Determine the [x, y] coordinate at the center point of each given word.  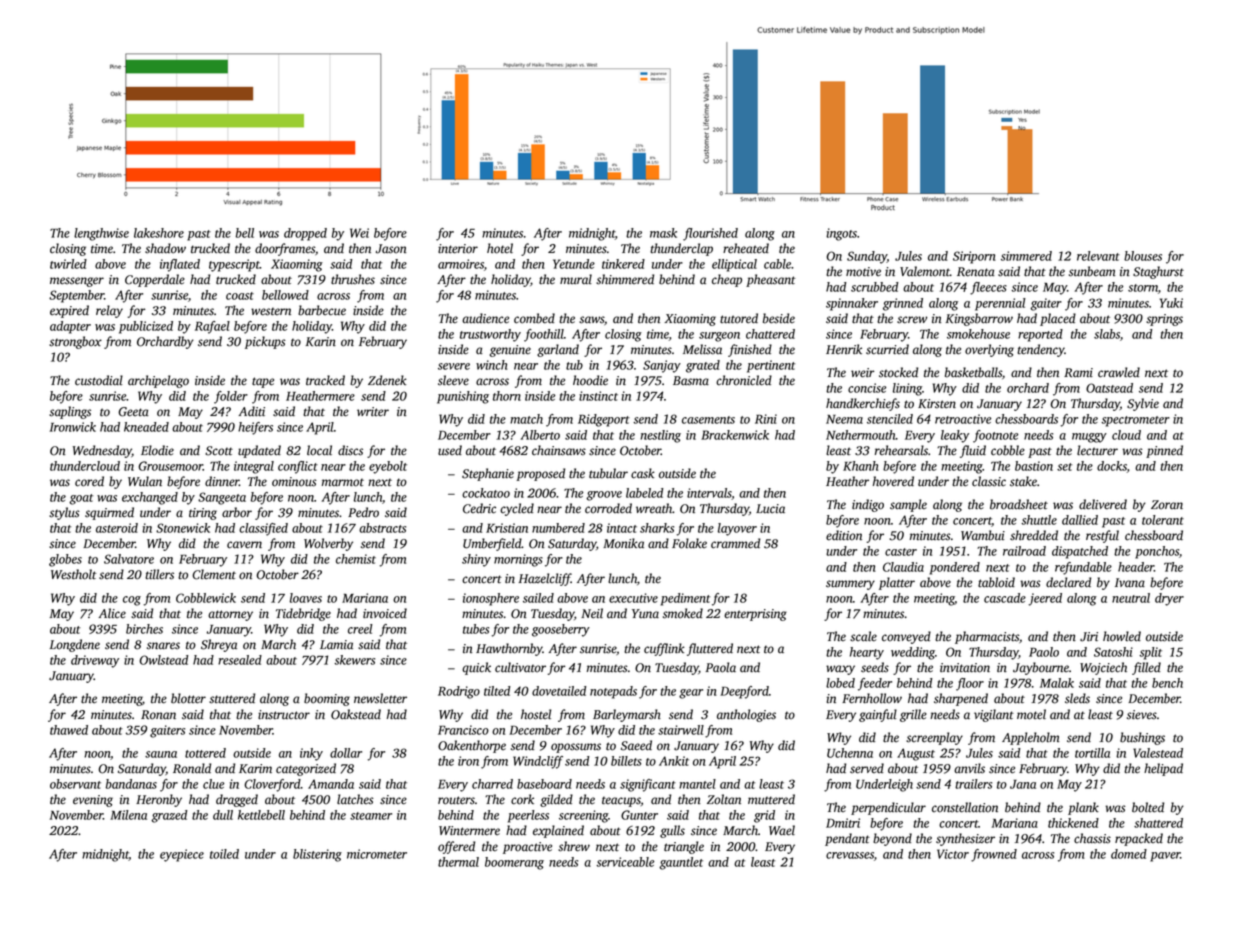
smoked [683, 613]
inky [311, 754]
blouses [1143, 256]
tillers [159, 574]
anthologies [746, 715]
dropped [305, 234]
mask [663, 233]
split [1150, 653]
